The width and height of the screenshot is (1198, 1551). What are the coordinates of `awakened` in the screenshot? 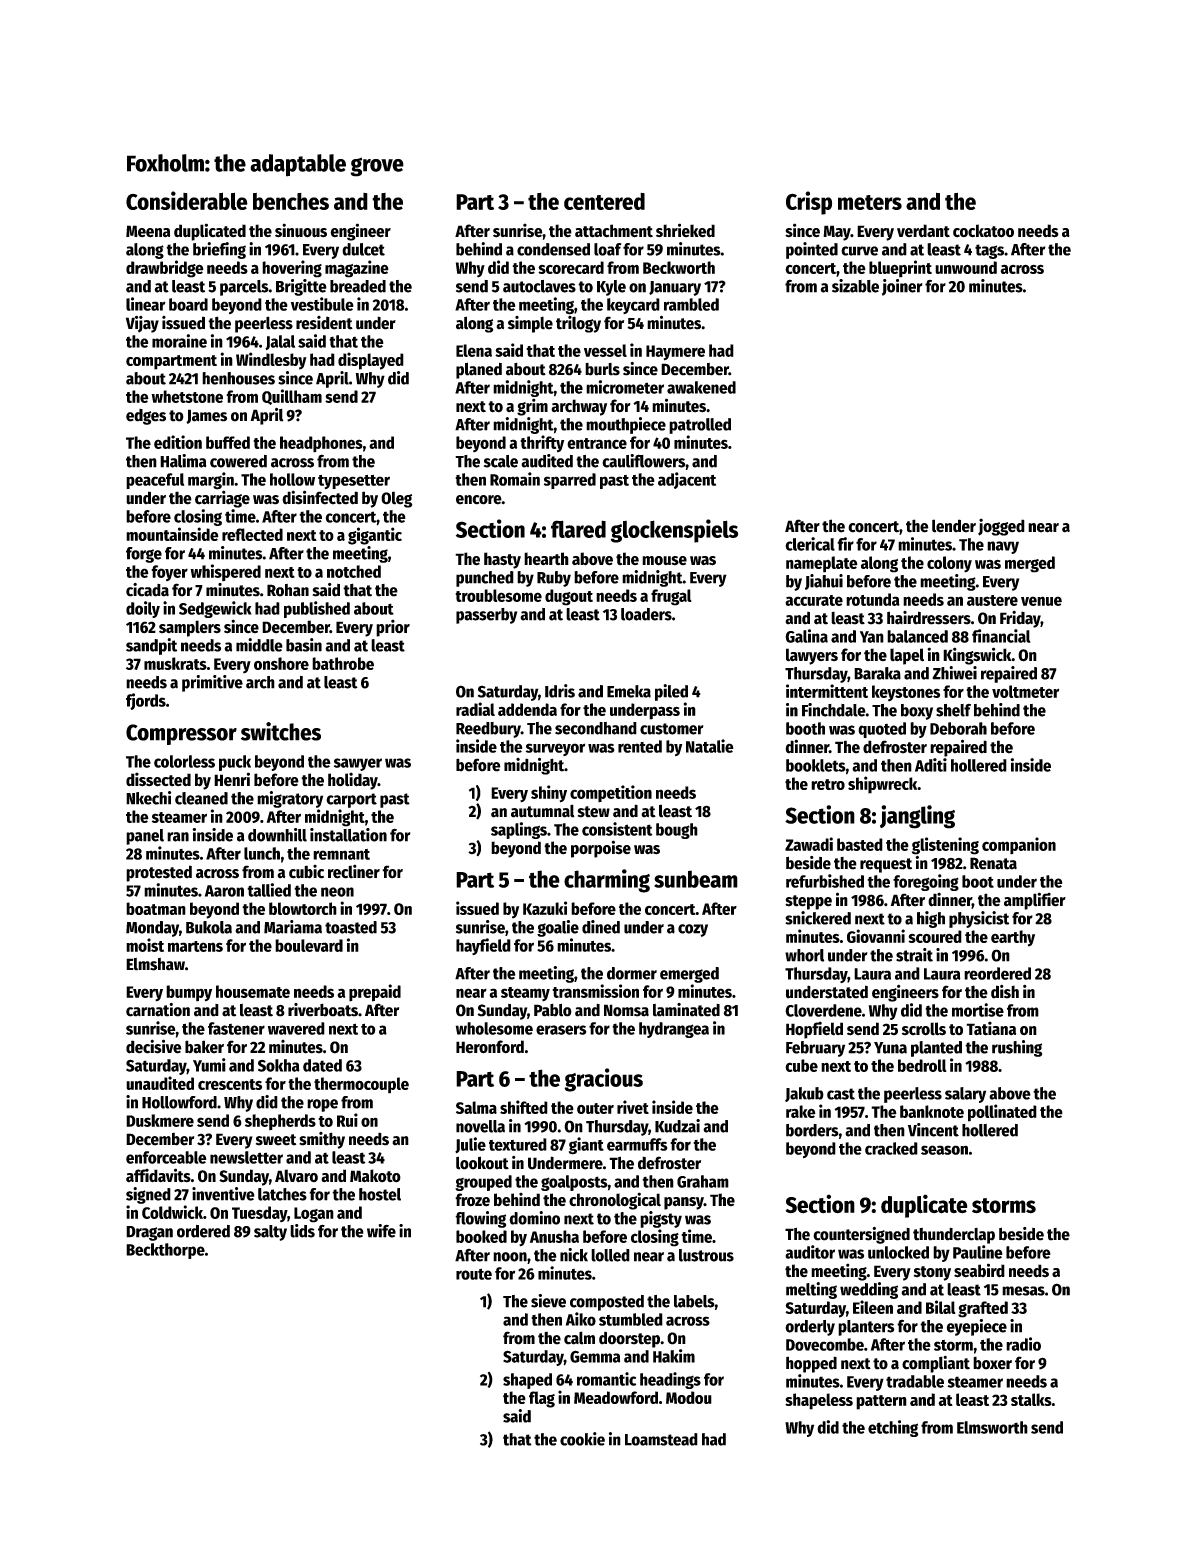 It's located at (701, 387).
